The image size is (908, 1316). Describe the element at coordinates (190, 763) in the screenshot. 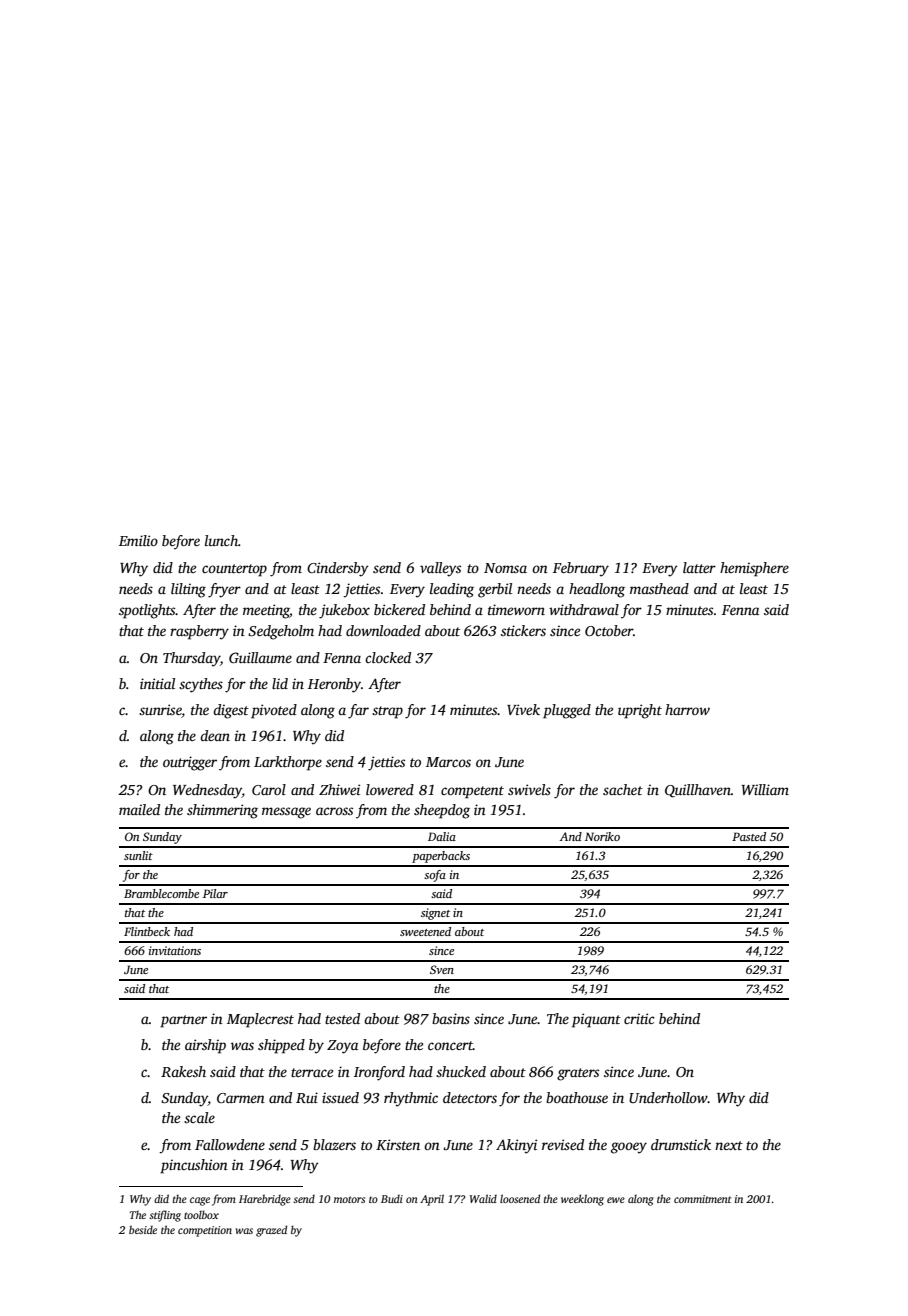

I see `outrigger` at that location.
